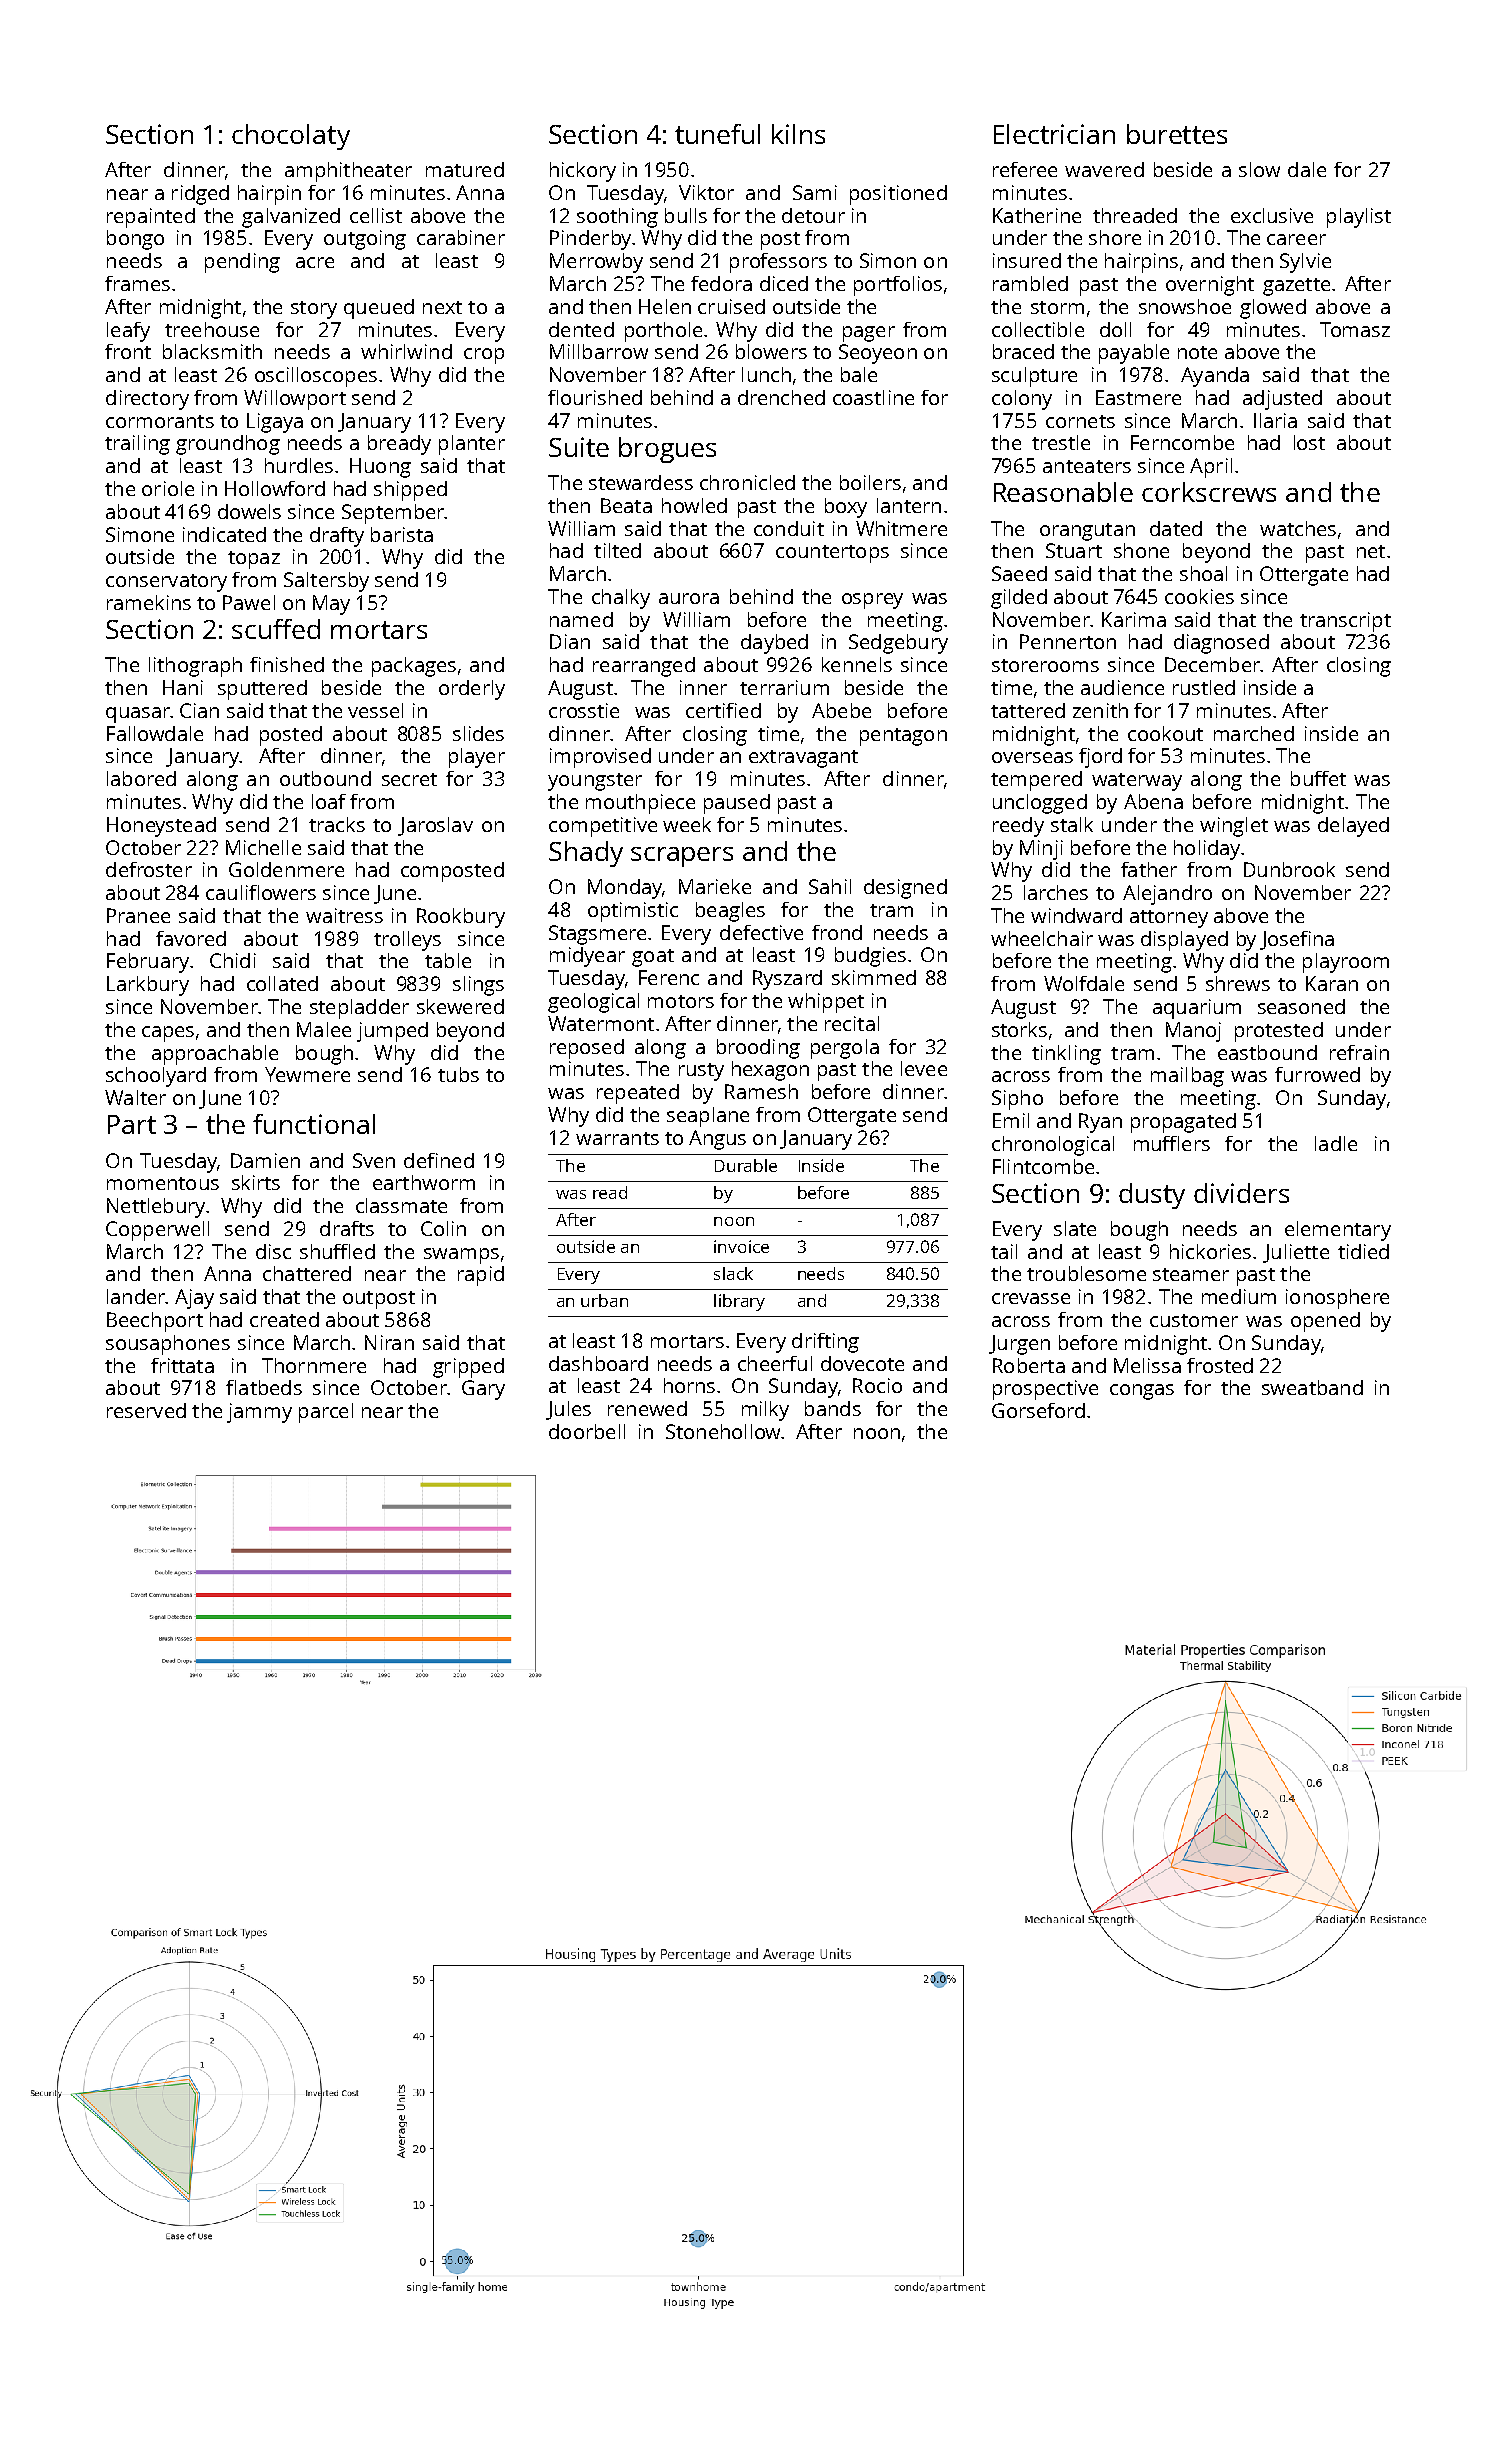 The width and height of the image is (1496, 2464). I want to click on kilns, so click(798, 134).
